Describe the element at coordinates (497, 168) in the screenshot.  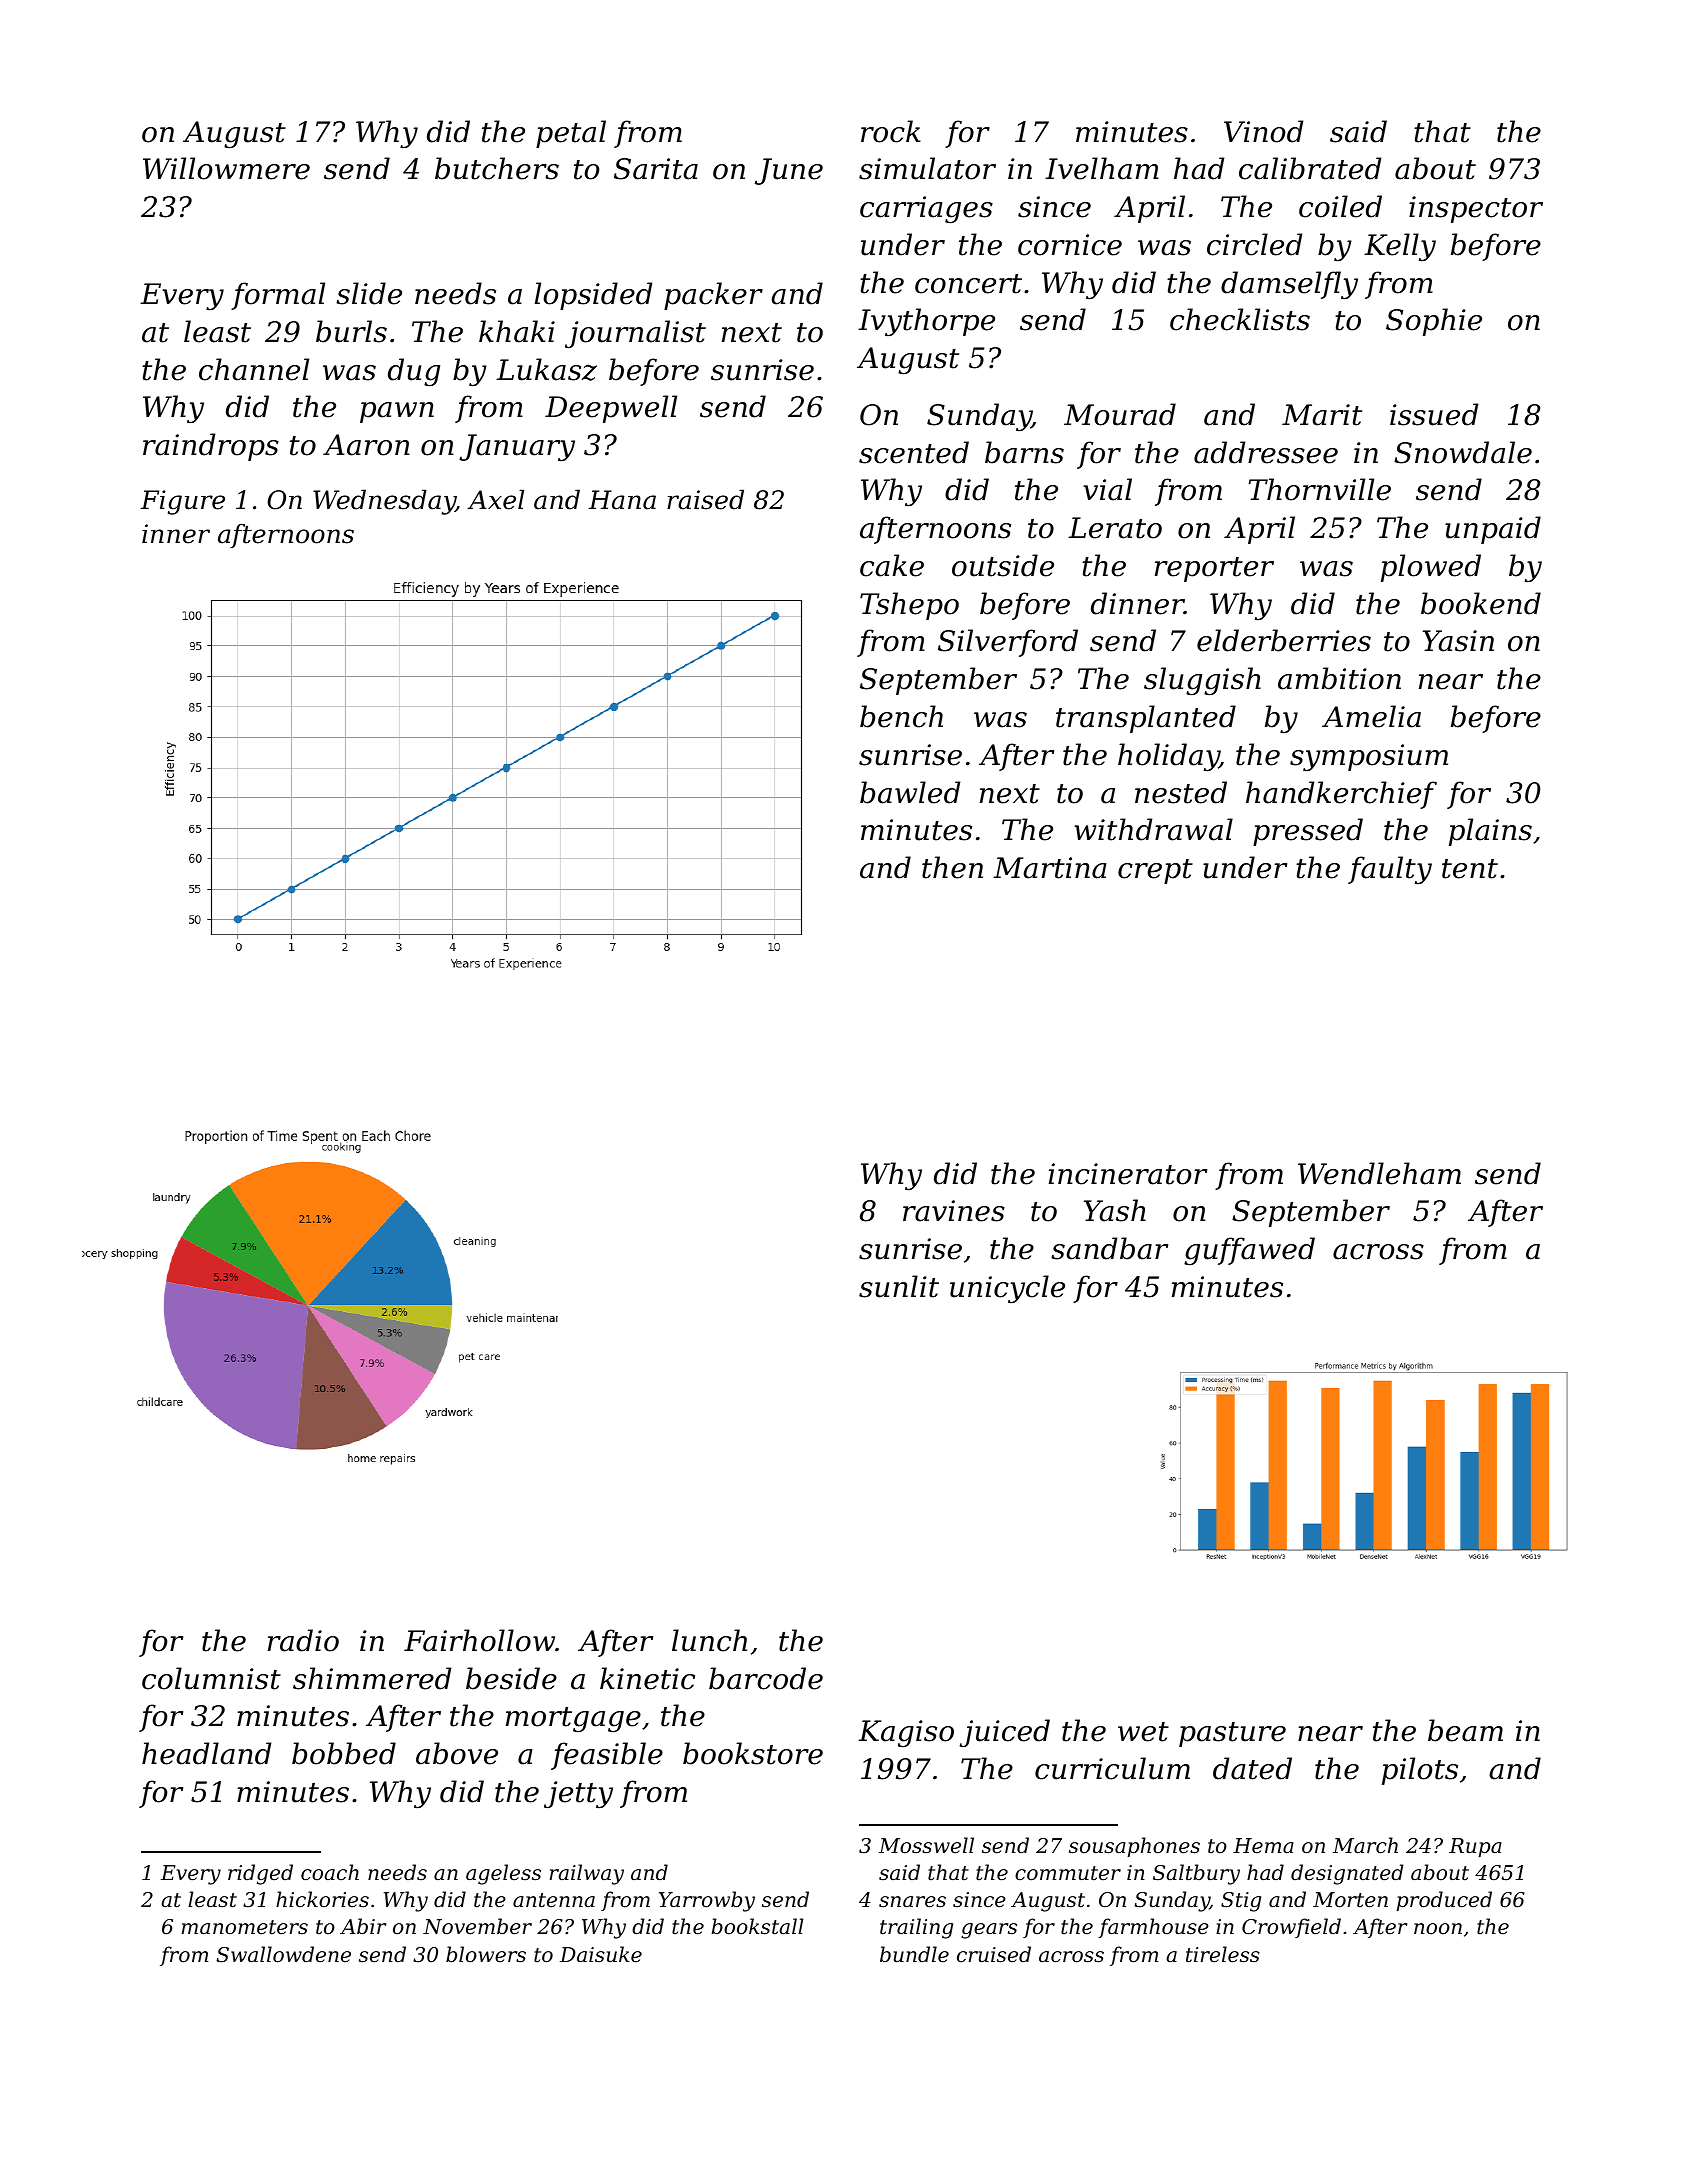
I see `butchers` at that location.
